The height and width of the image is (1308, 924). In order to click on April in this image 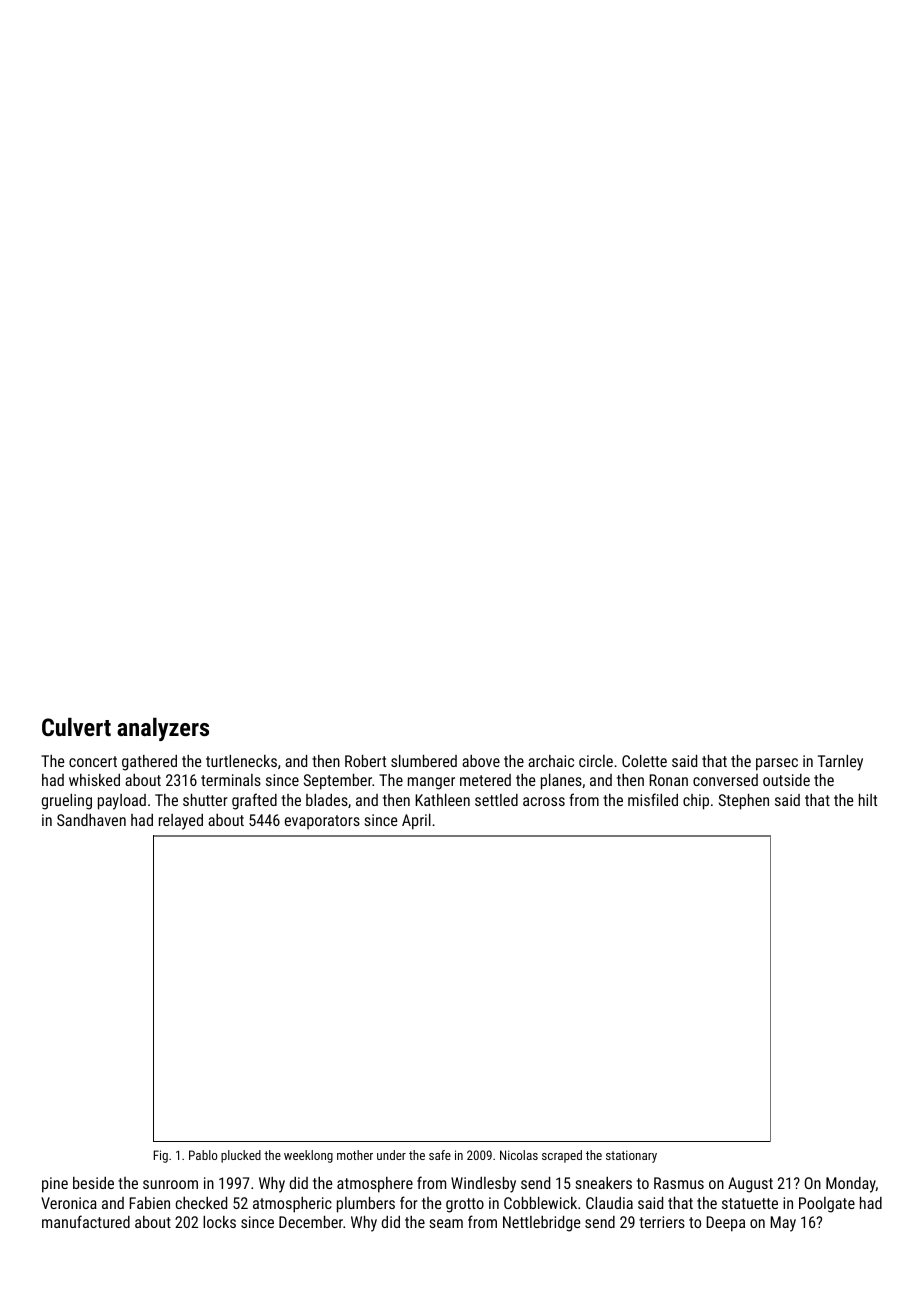, I will do `click(416, 822)`.
